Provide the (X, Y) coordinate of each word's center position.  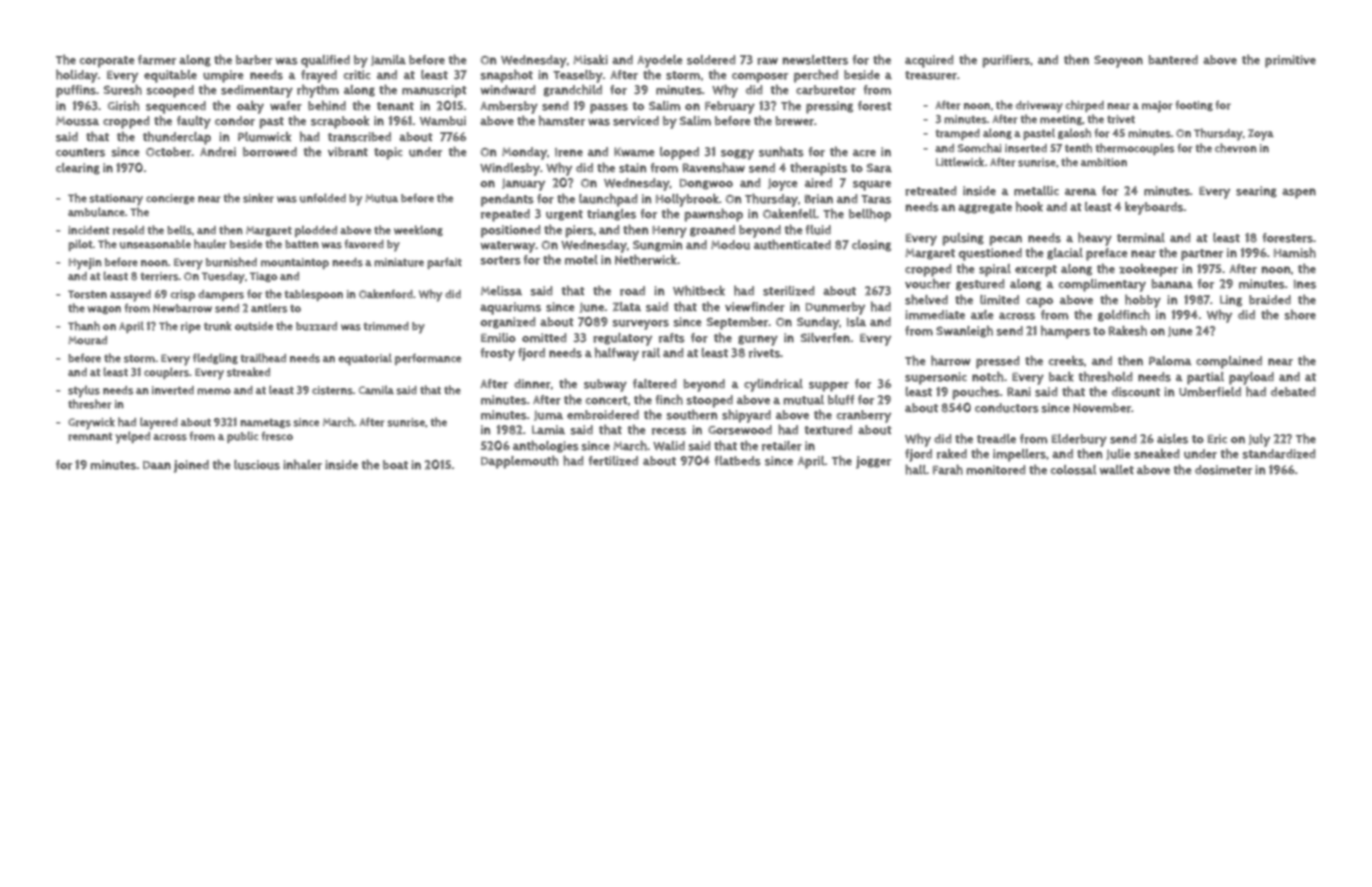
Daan (157, 465)
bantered (1173, 60)
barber (254, 60)
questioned (990, 254)
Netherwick (646, 260)
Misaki (590, 60)
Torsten (87, 294)
